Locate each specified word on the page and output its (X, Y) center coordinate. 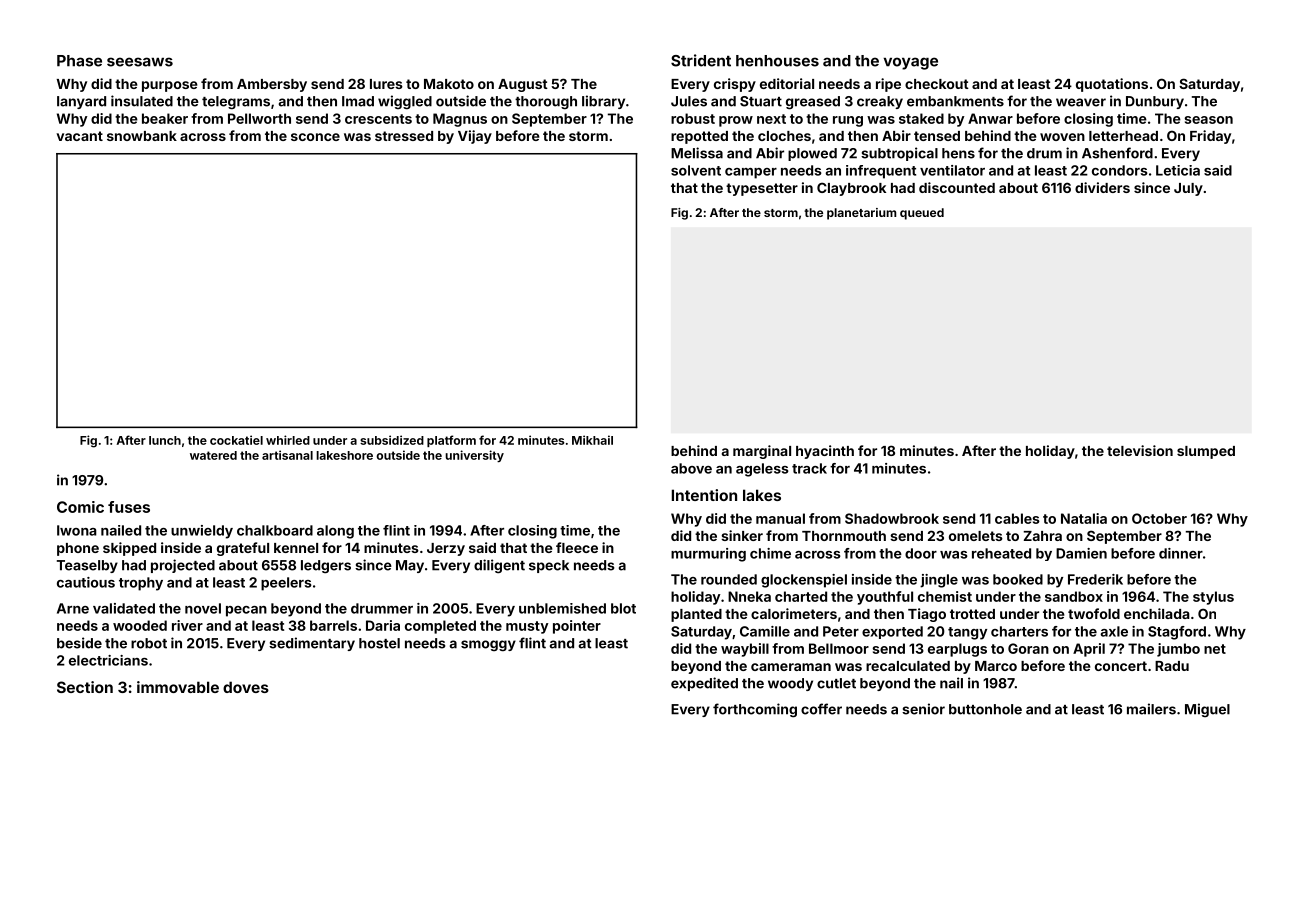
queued (922, 214)
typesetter (762, 189)
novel (203, 608)
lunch (165, 440)
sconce (315, 137)
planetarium (861, 214)
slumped (1206, 452)
